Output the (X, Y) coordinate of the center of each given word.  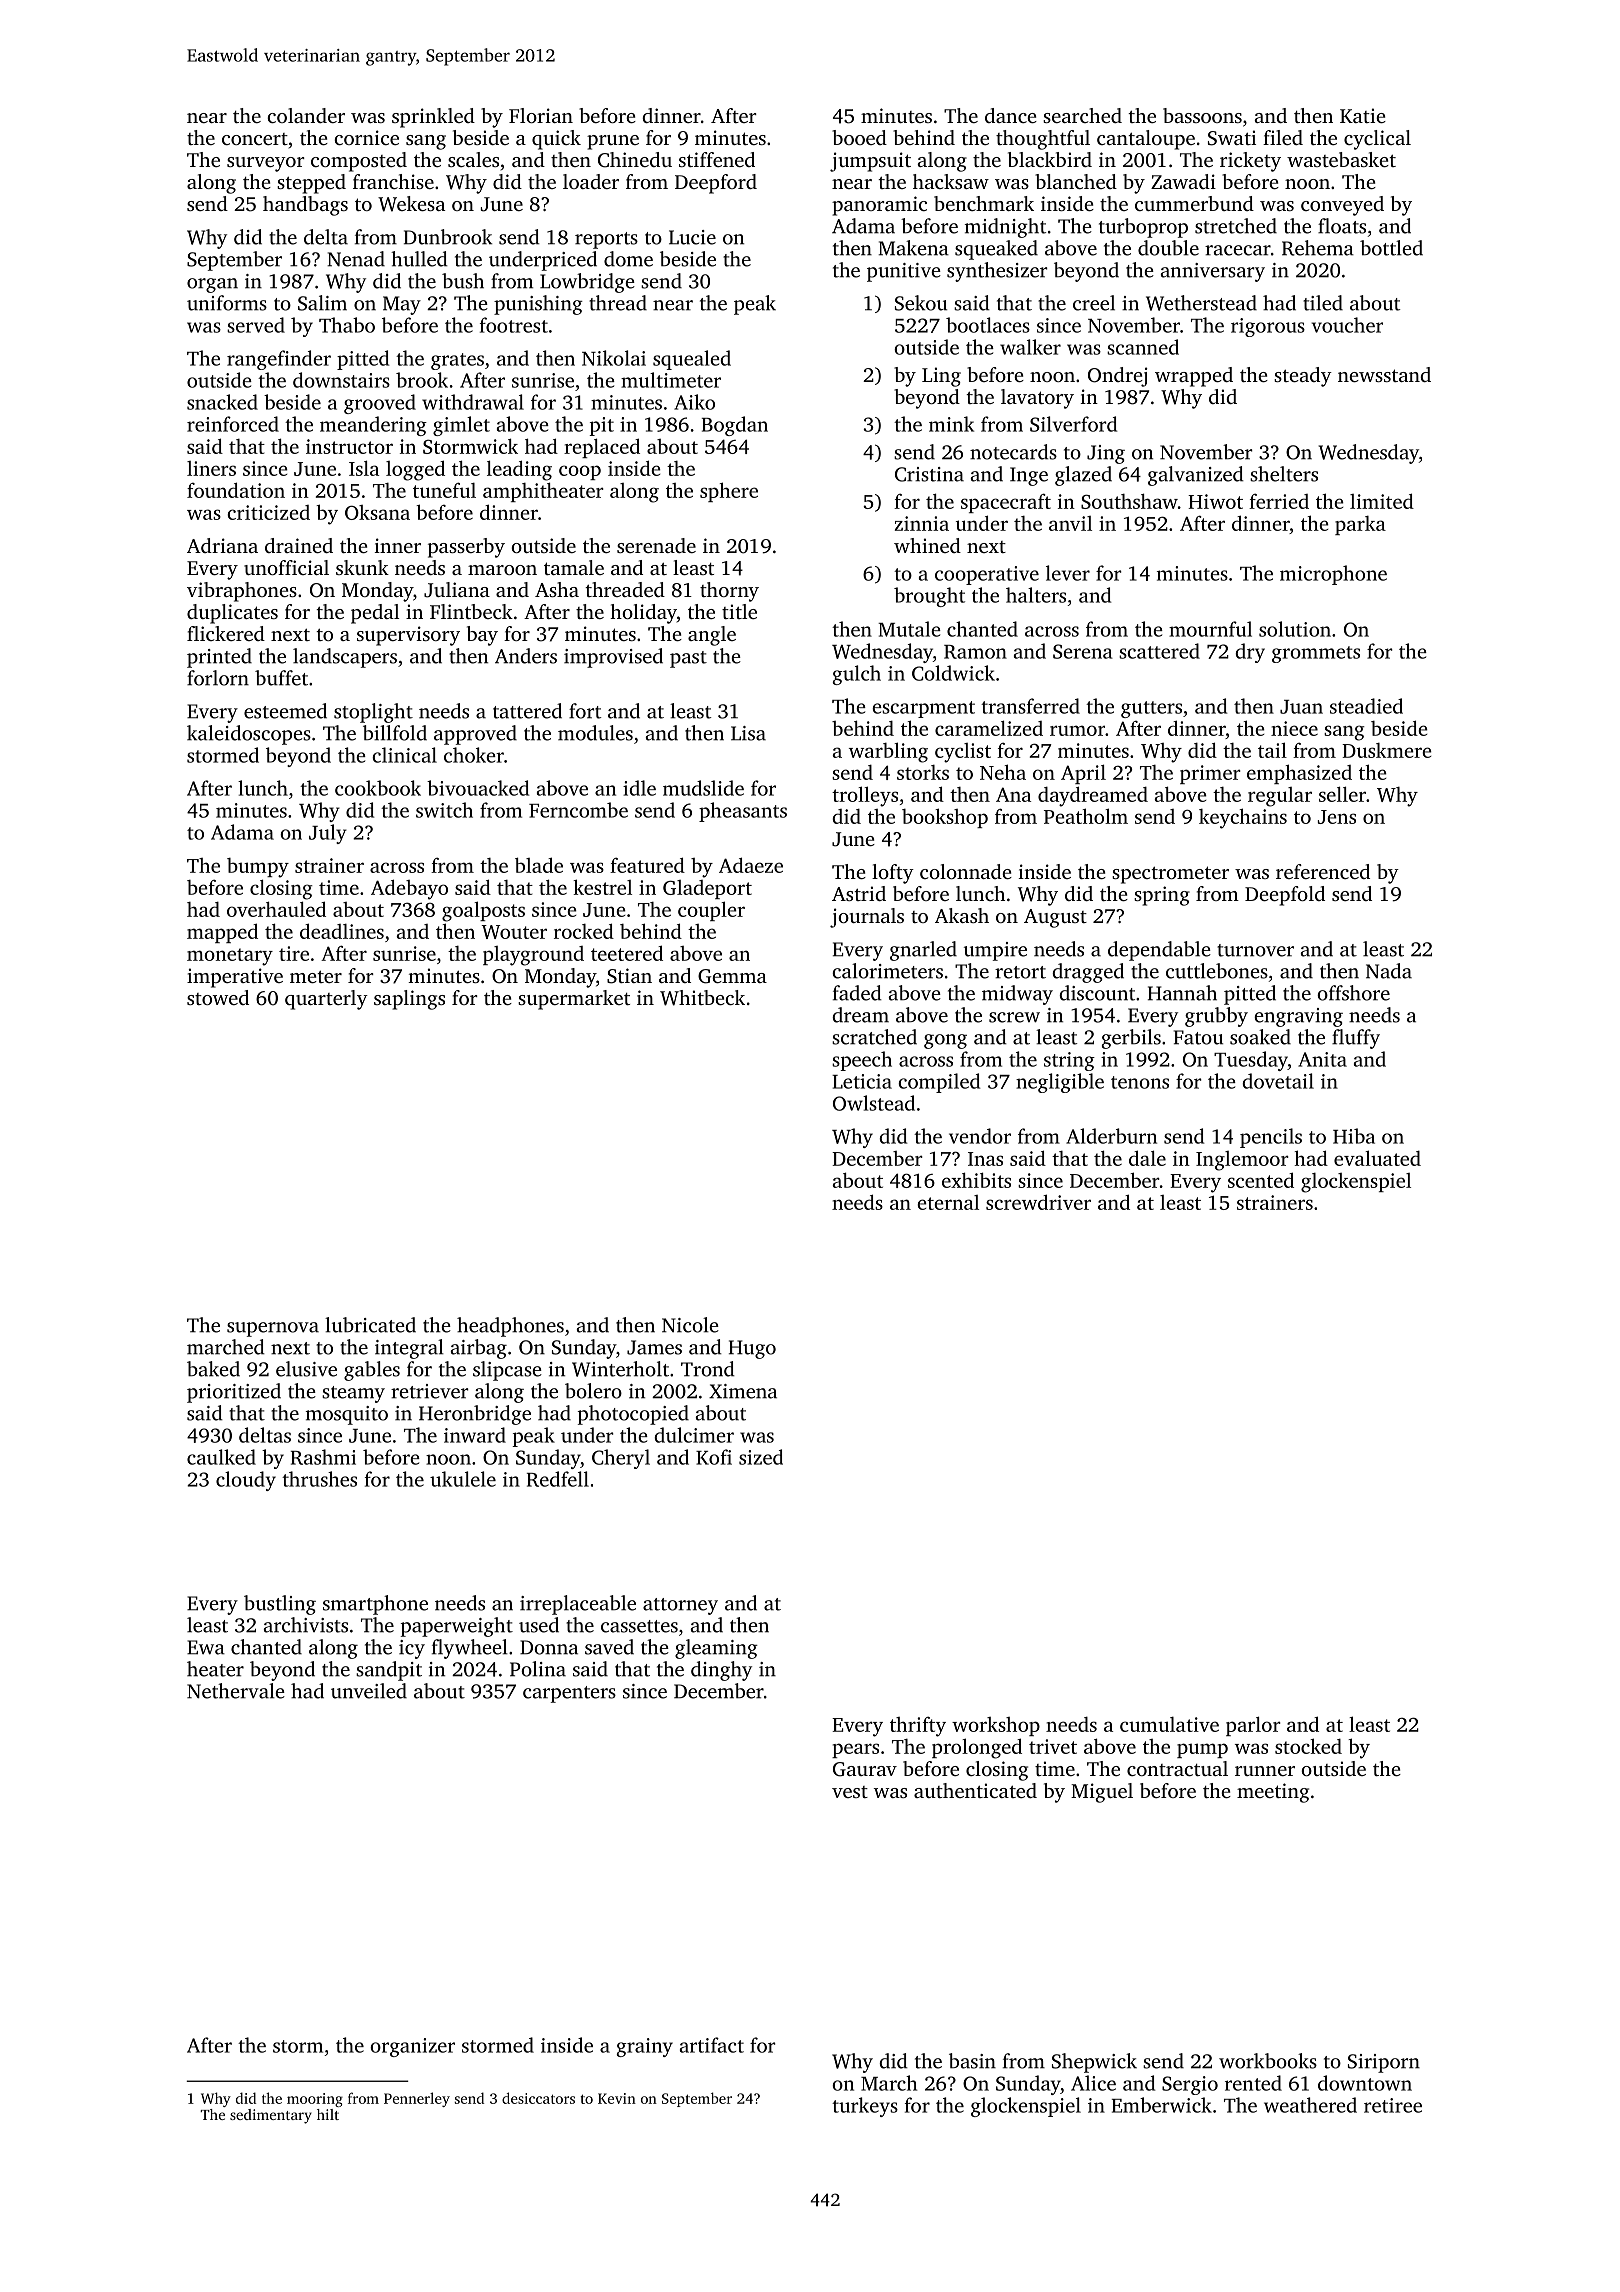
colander (306, 115)
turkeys (865, 2107)
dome (628, 259)
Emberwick (1162, 2105)
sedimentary (271, 2116)
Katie (1363, 115)
